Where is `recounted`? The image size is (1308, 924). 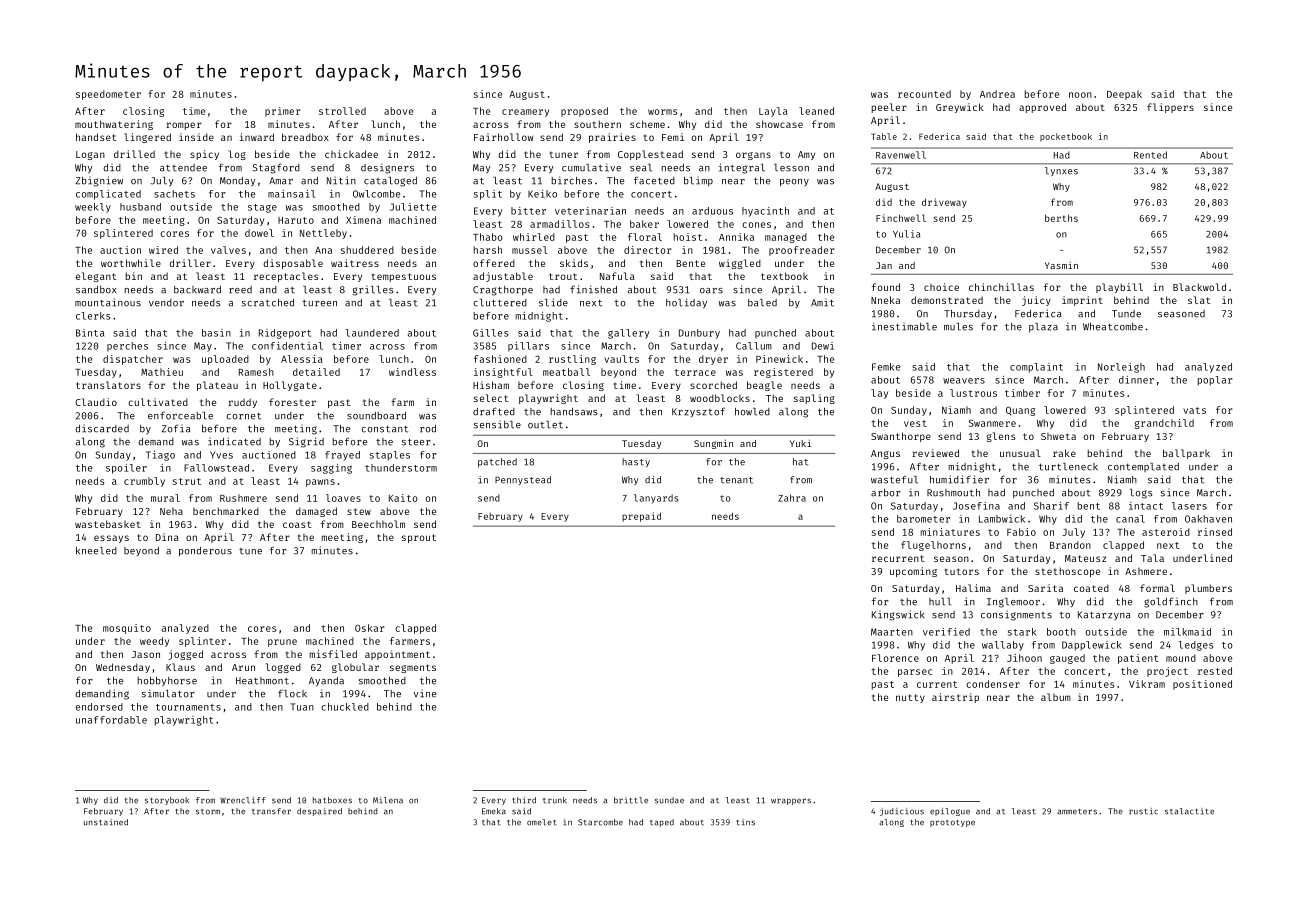 recounted is located at coordinates (924, 94).
